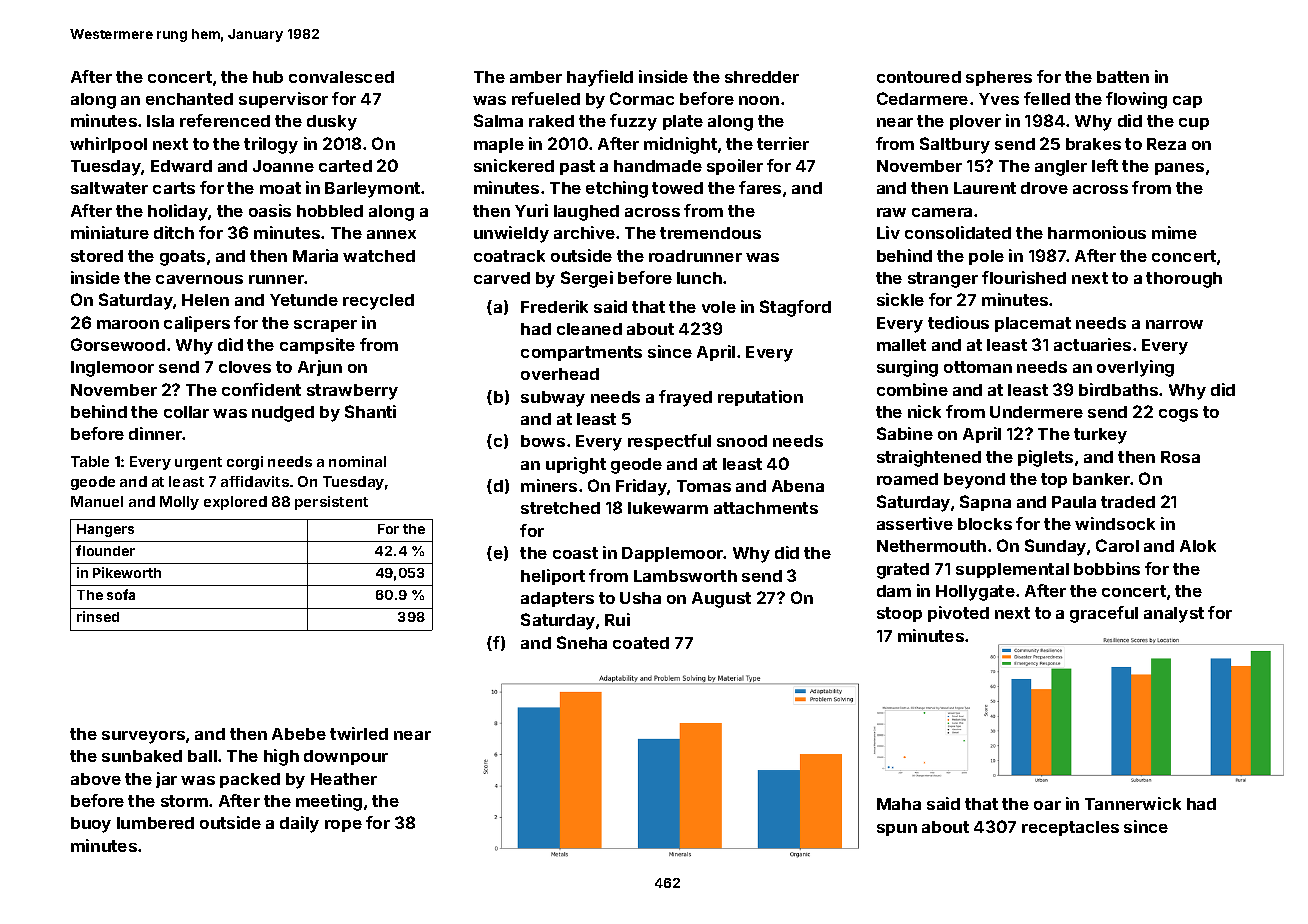 This screenshot has width=1308, height=924. What do you see at coordinates (901, 345) in the screenshot?
I see `mallet` at bounding box center [901, 345].
